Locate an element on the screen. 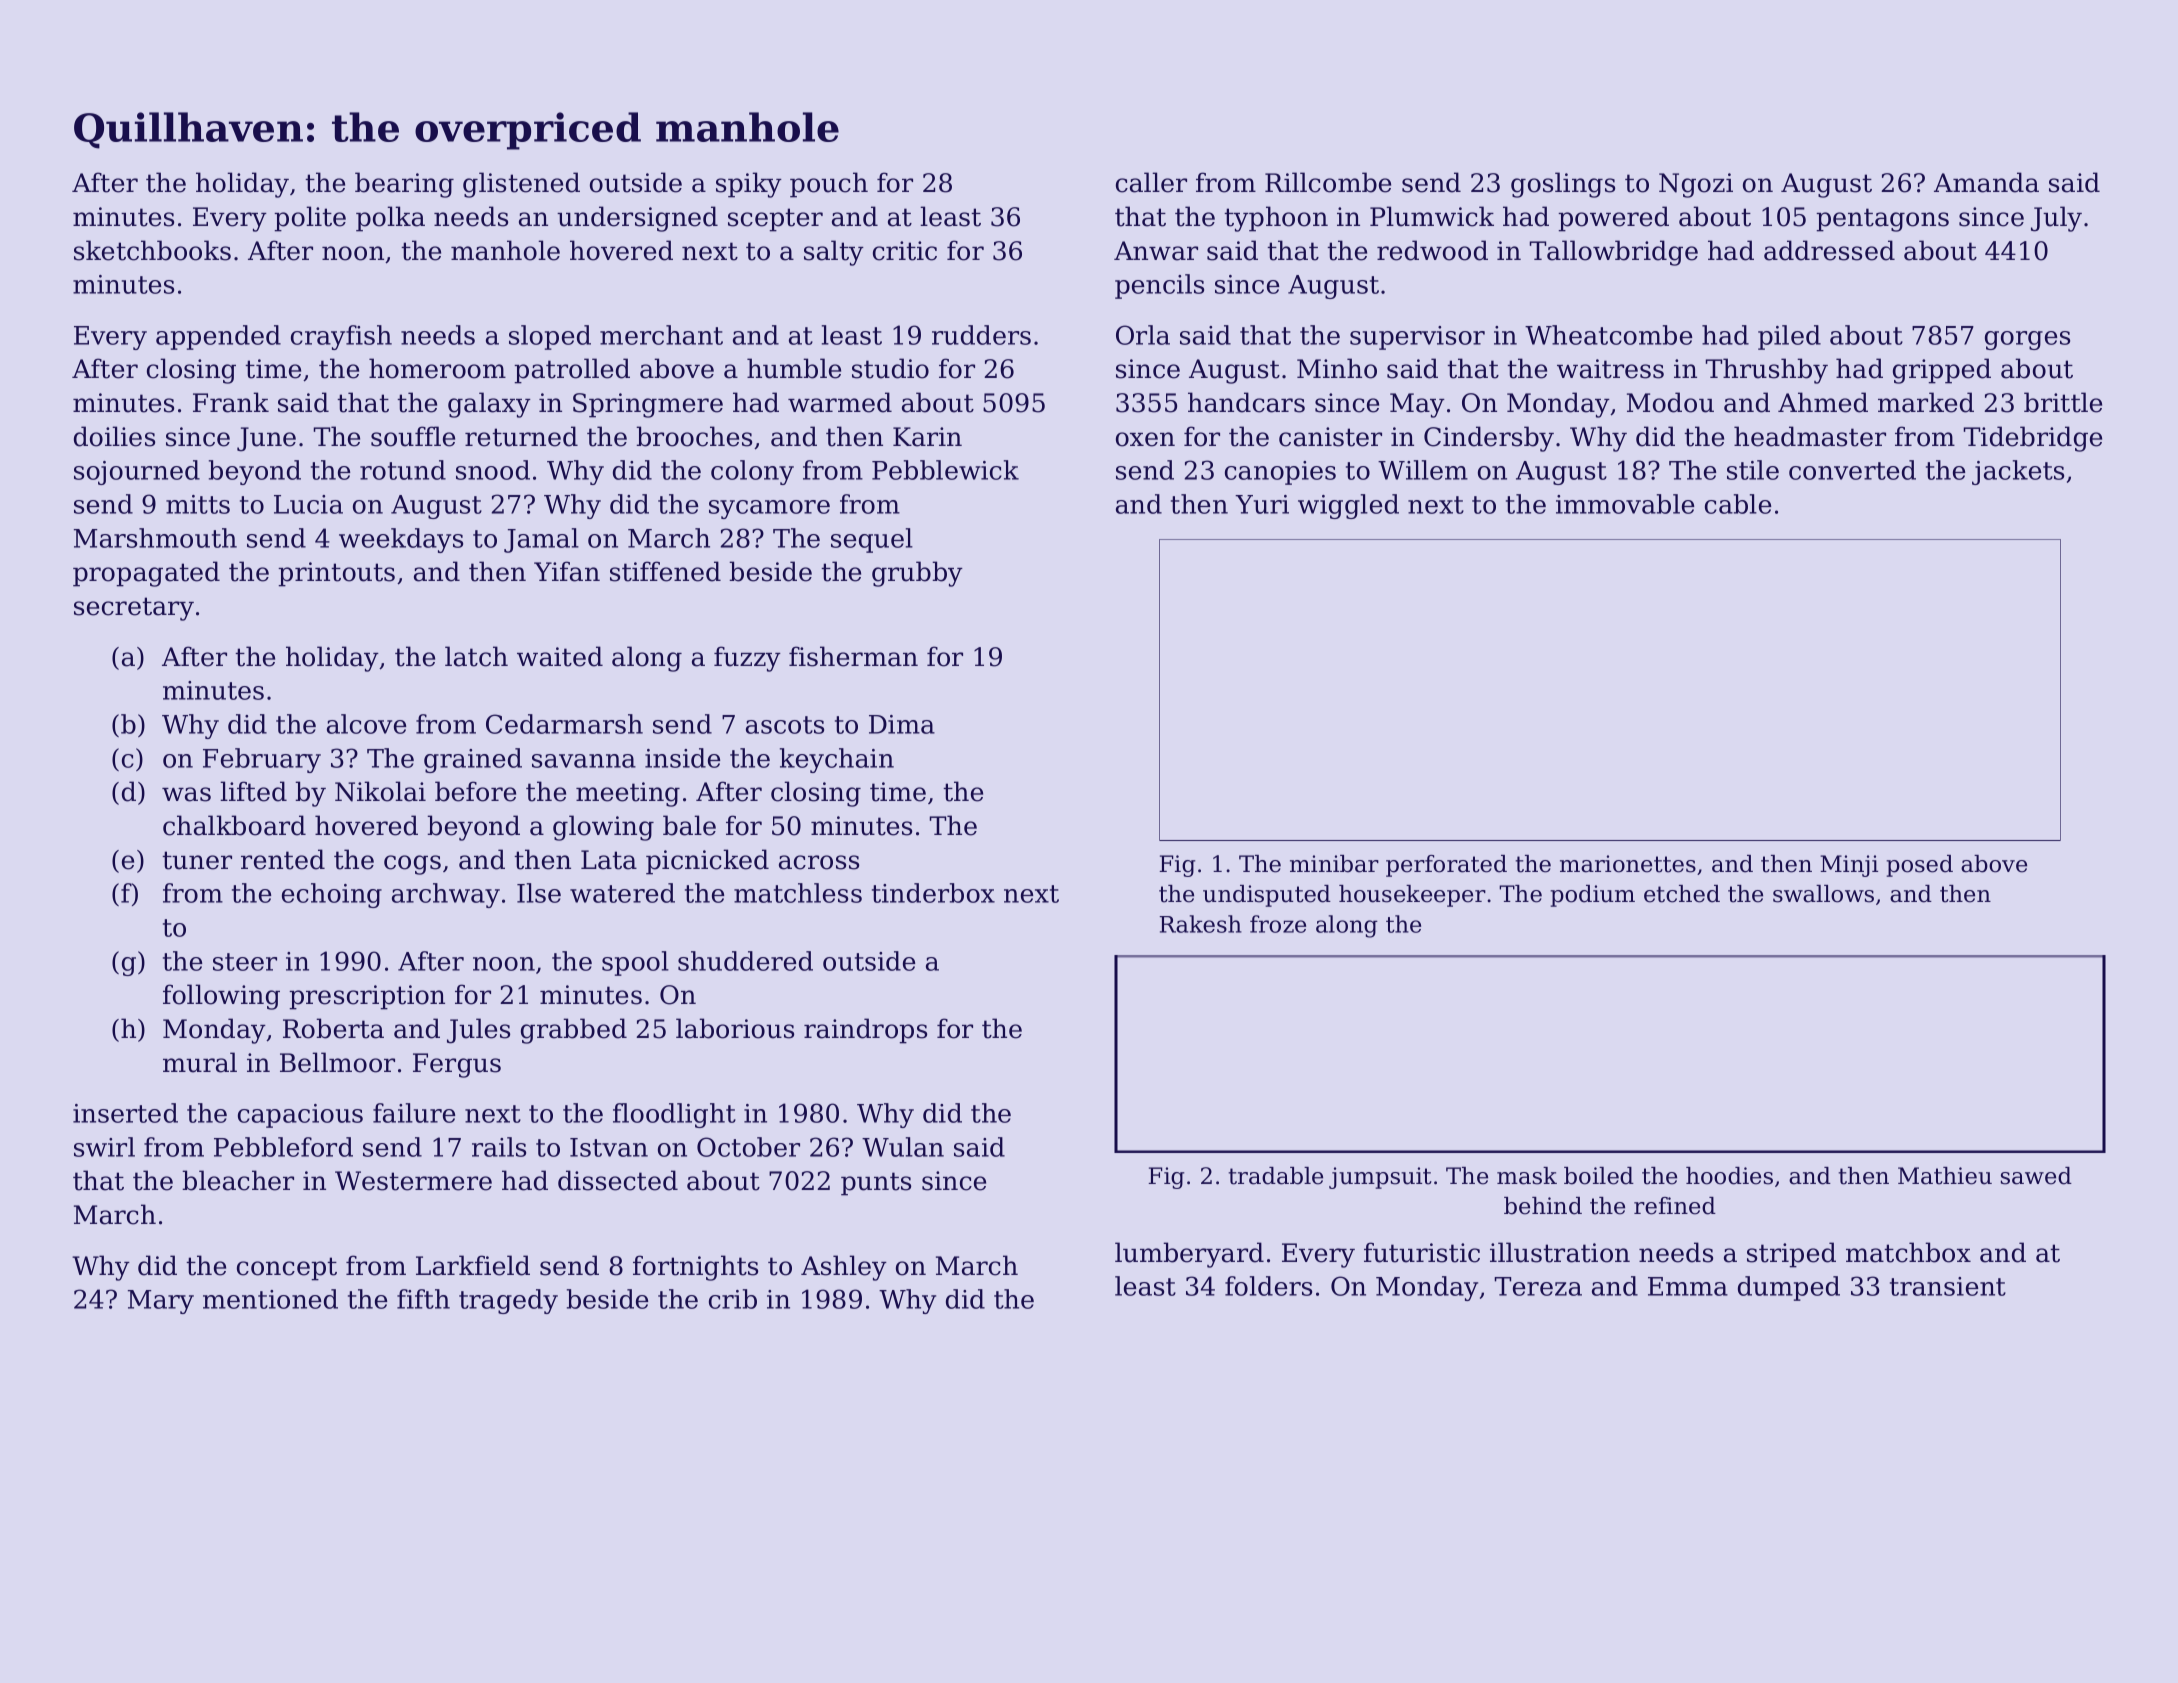 The width and height of the screenshot is (2178, 1683). gorges is located at coordinates (2027, 340).
